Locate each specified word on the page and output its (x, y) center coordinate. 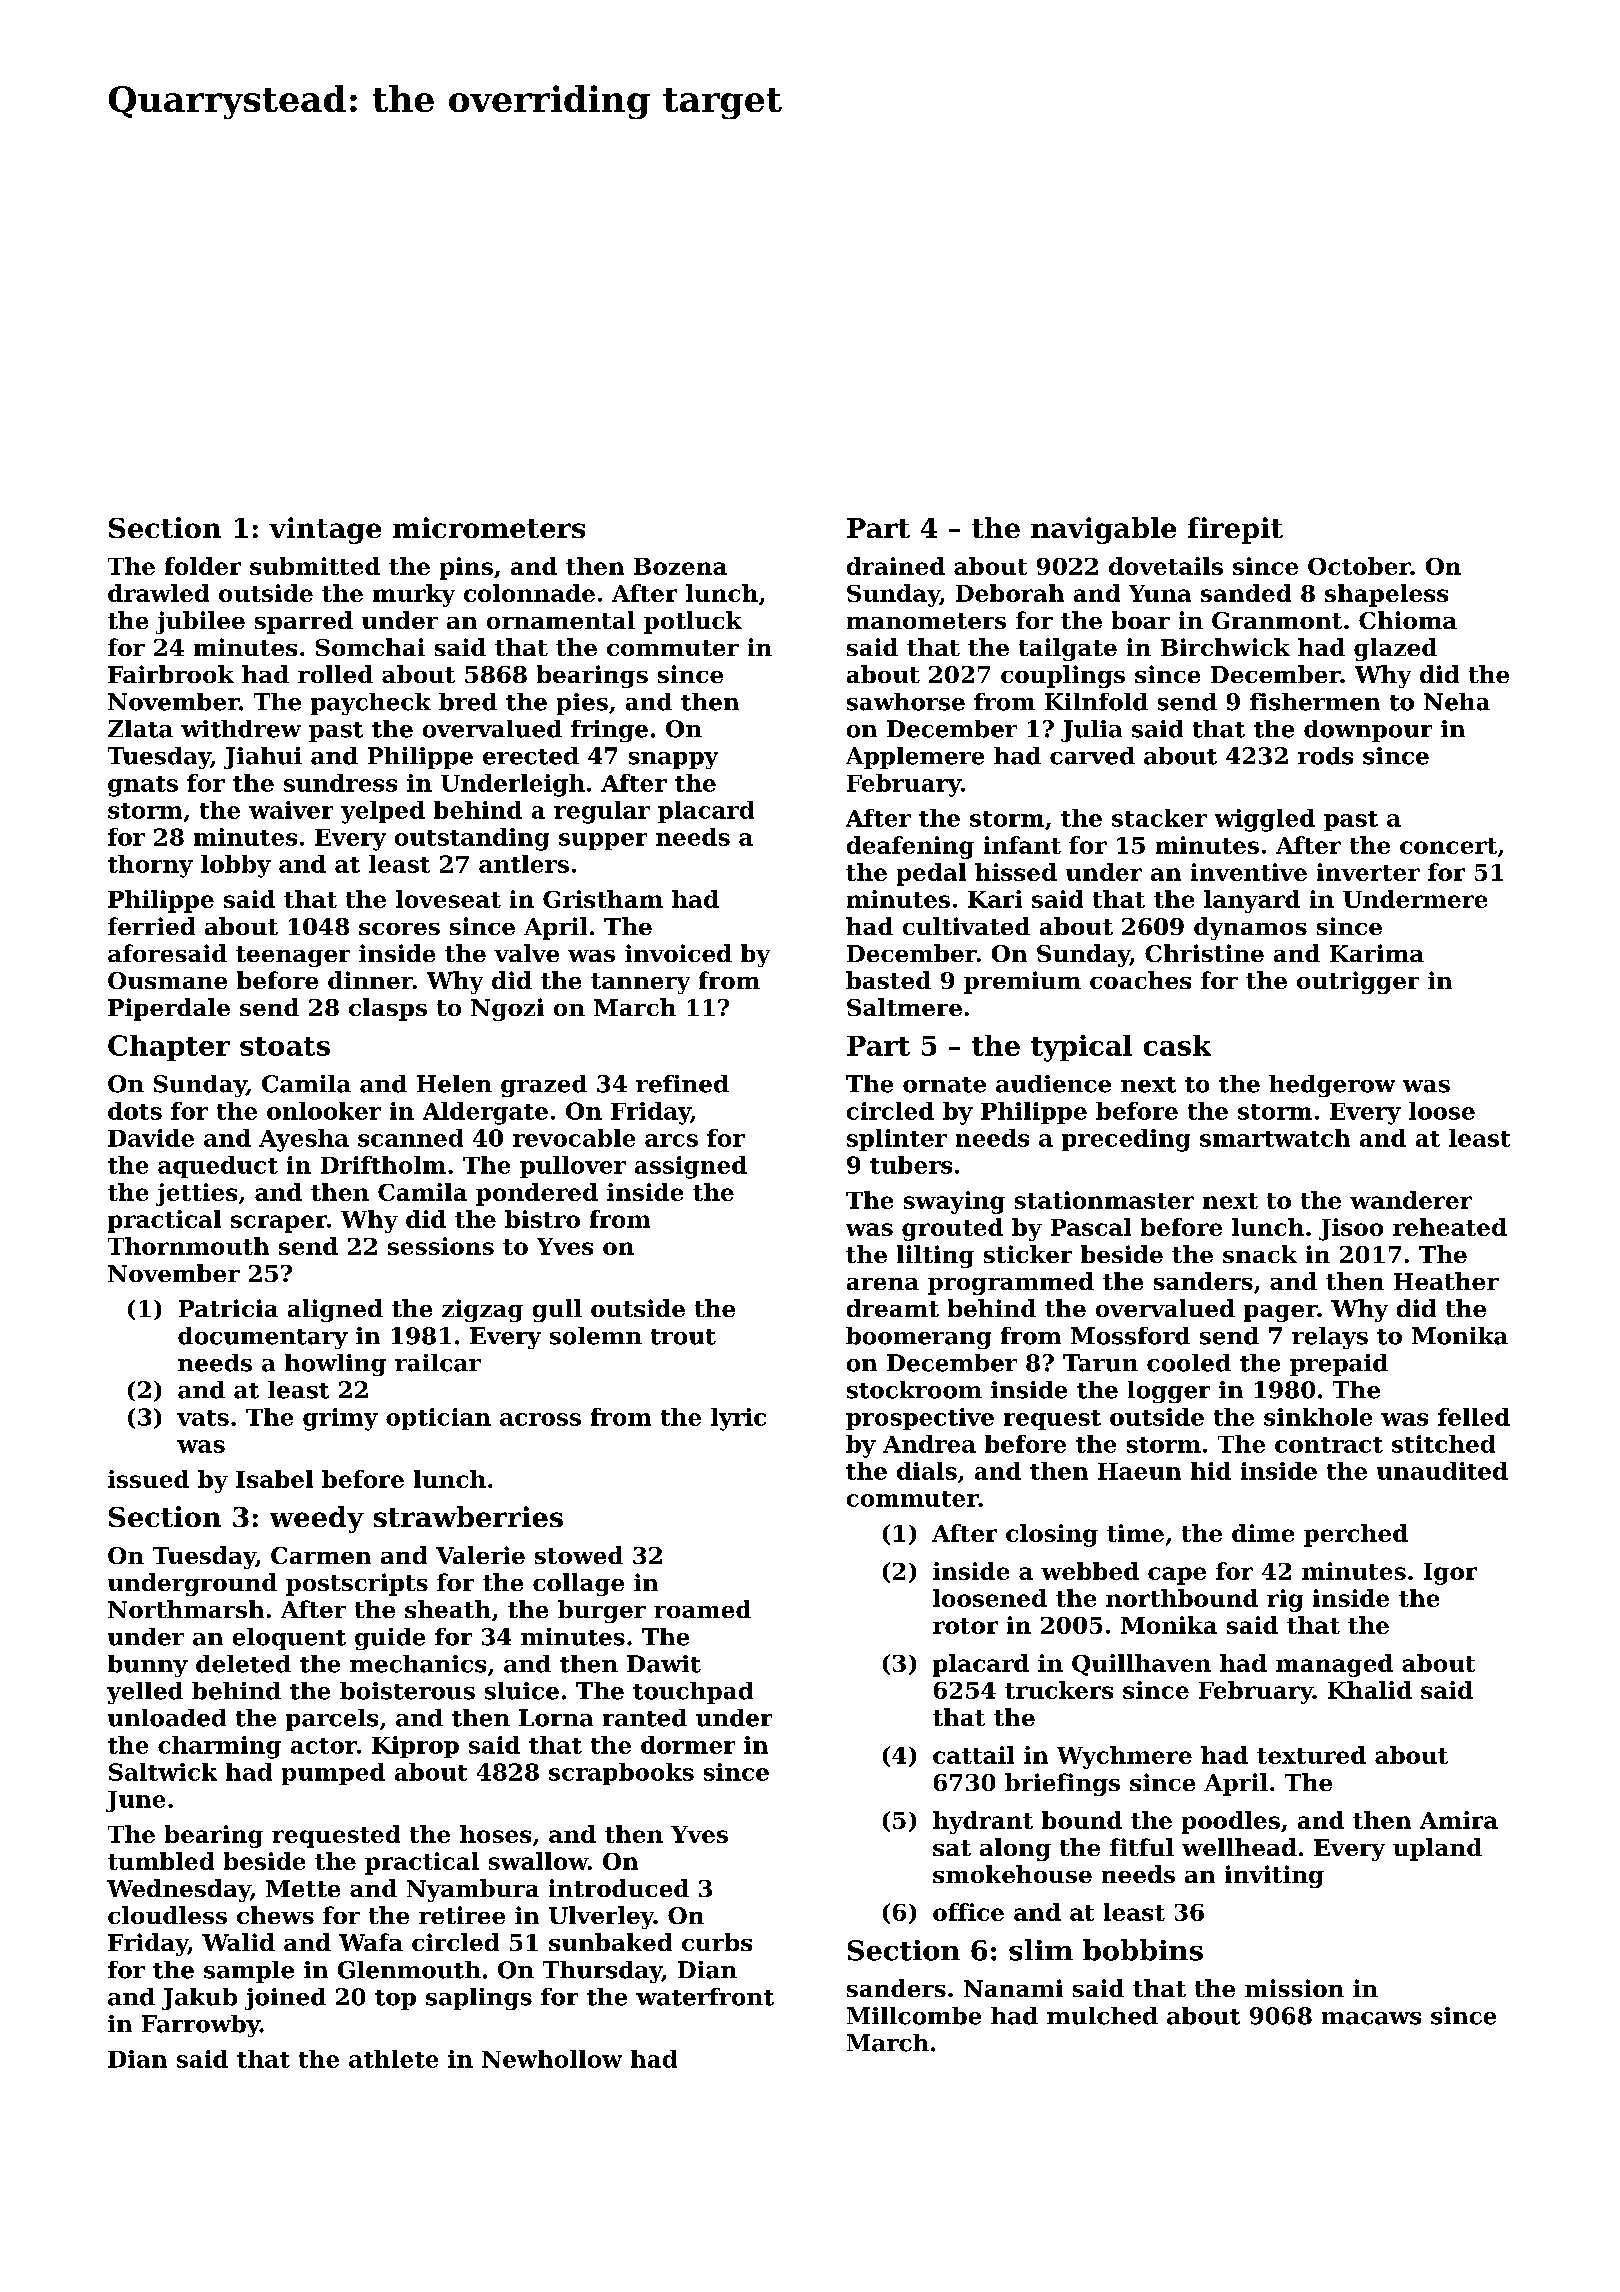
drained (896, 566)
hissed (1016, 872)
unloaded (167, 1718)
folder (203, 566)
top (395, 2000)
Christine (1204, 953)
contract (1329, 1445)
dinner (370, 980)
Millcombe (914, 2016)
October (1359, 566)
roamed (702, 1609)
